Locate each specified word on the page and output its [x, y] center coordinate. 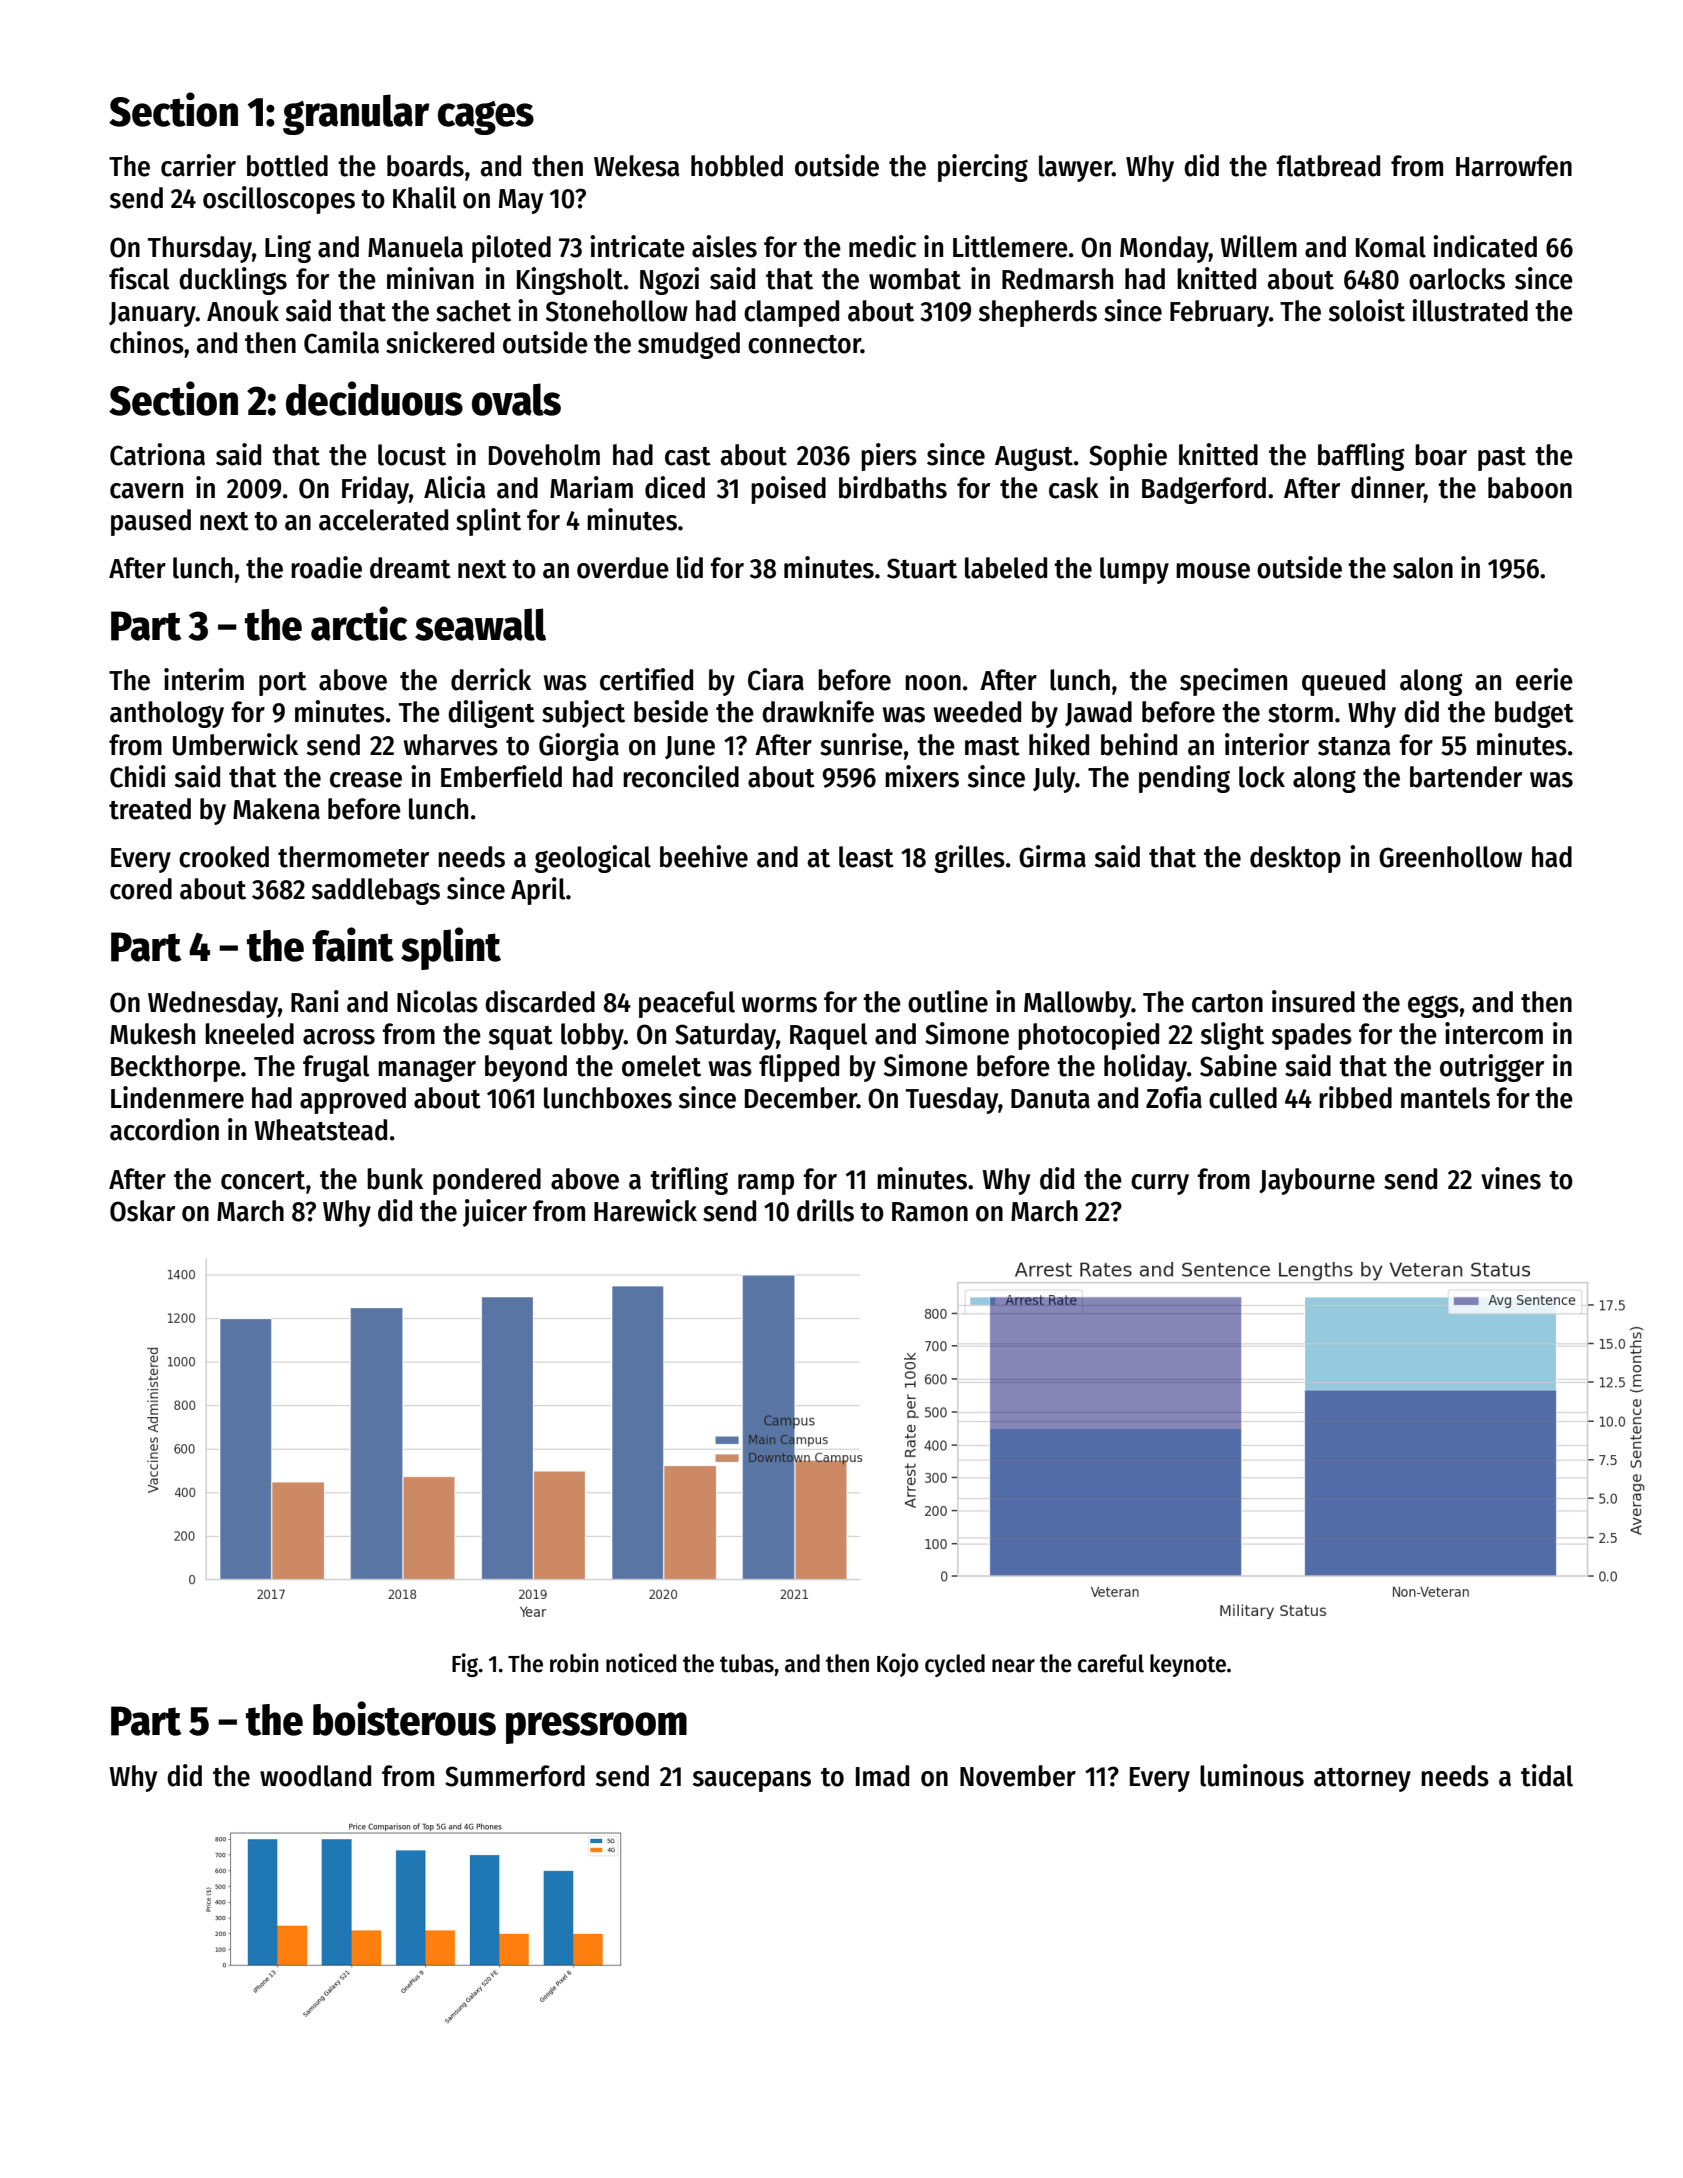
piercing [983, 168]
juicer [495, 1213]
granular [356, 114]
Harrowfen [1514, 166]
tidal [1547, 1775]
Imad [882, 1776]
